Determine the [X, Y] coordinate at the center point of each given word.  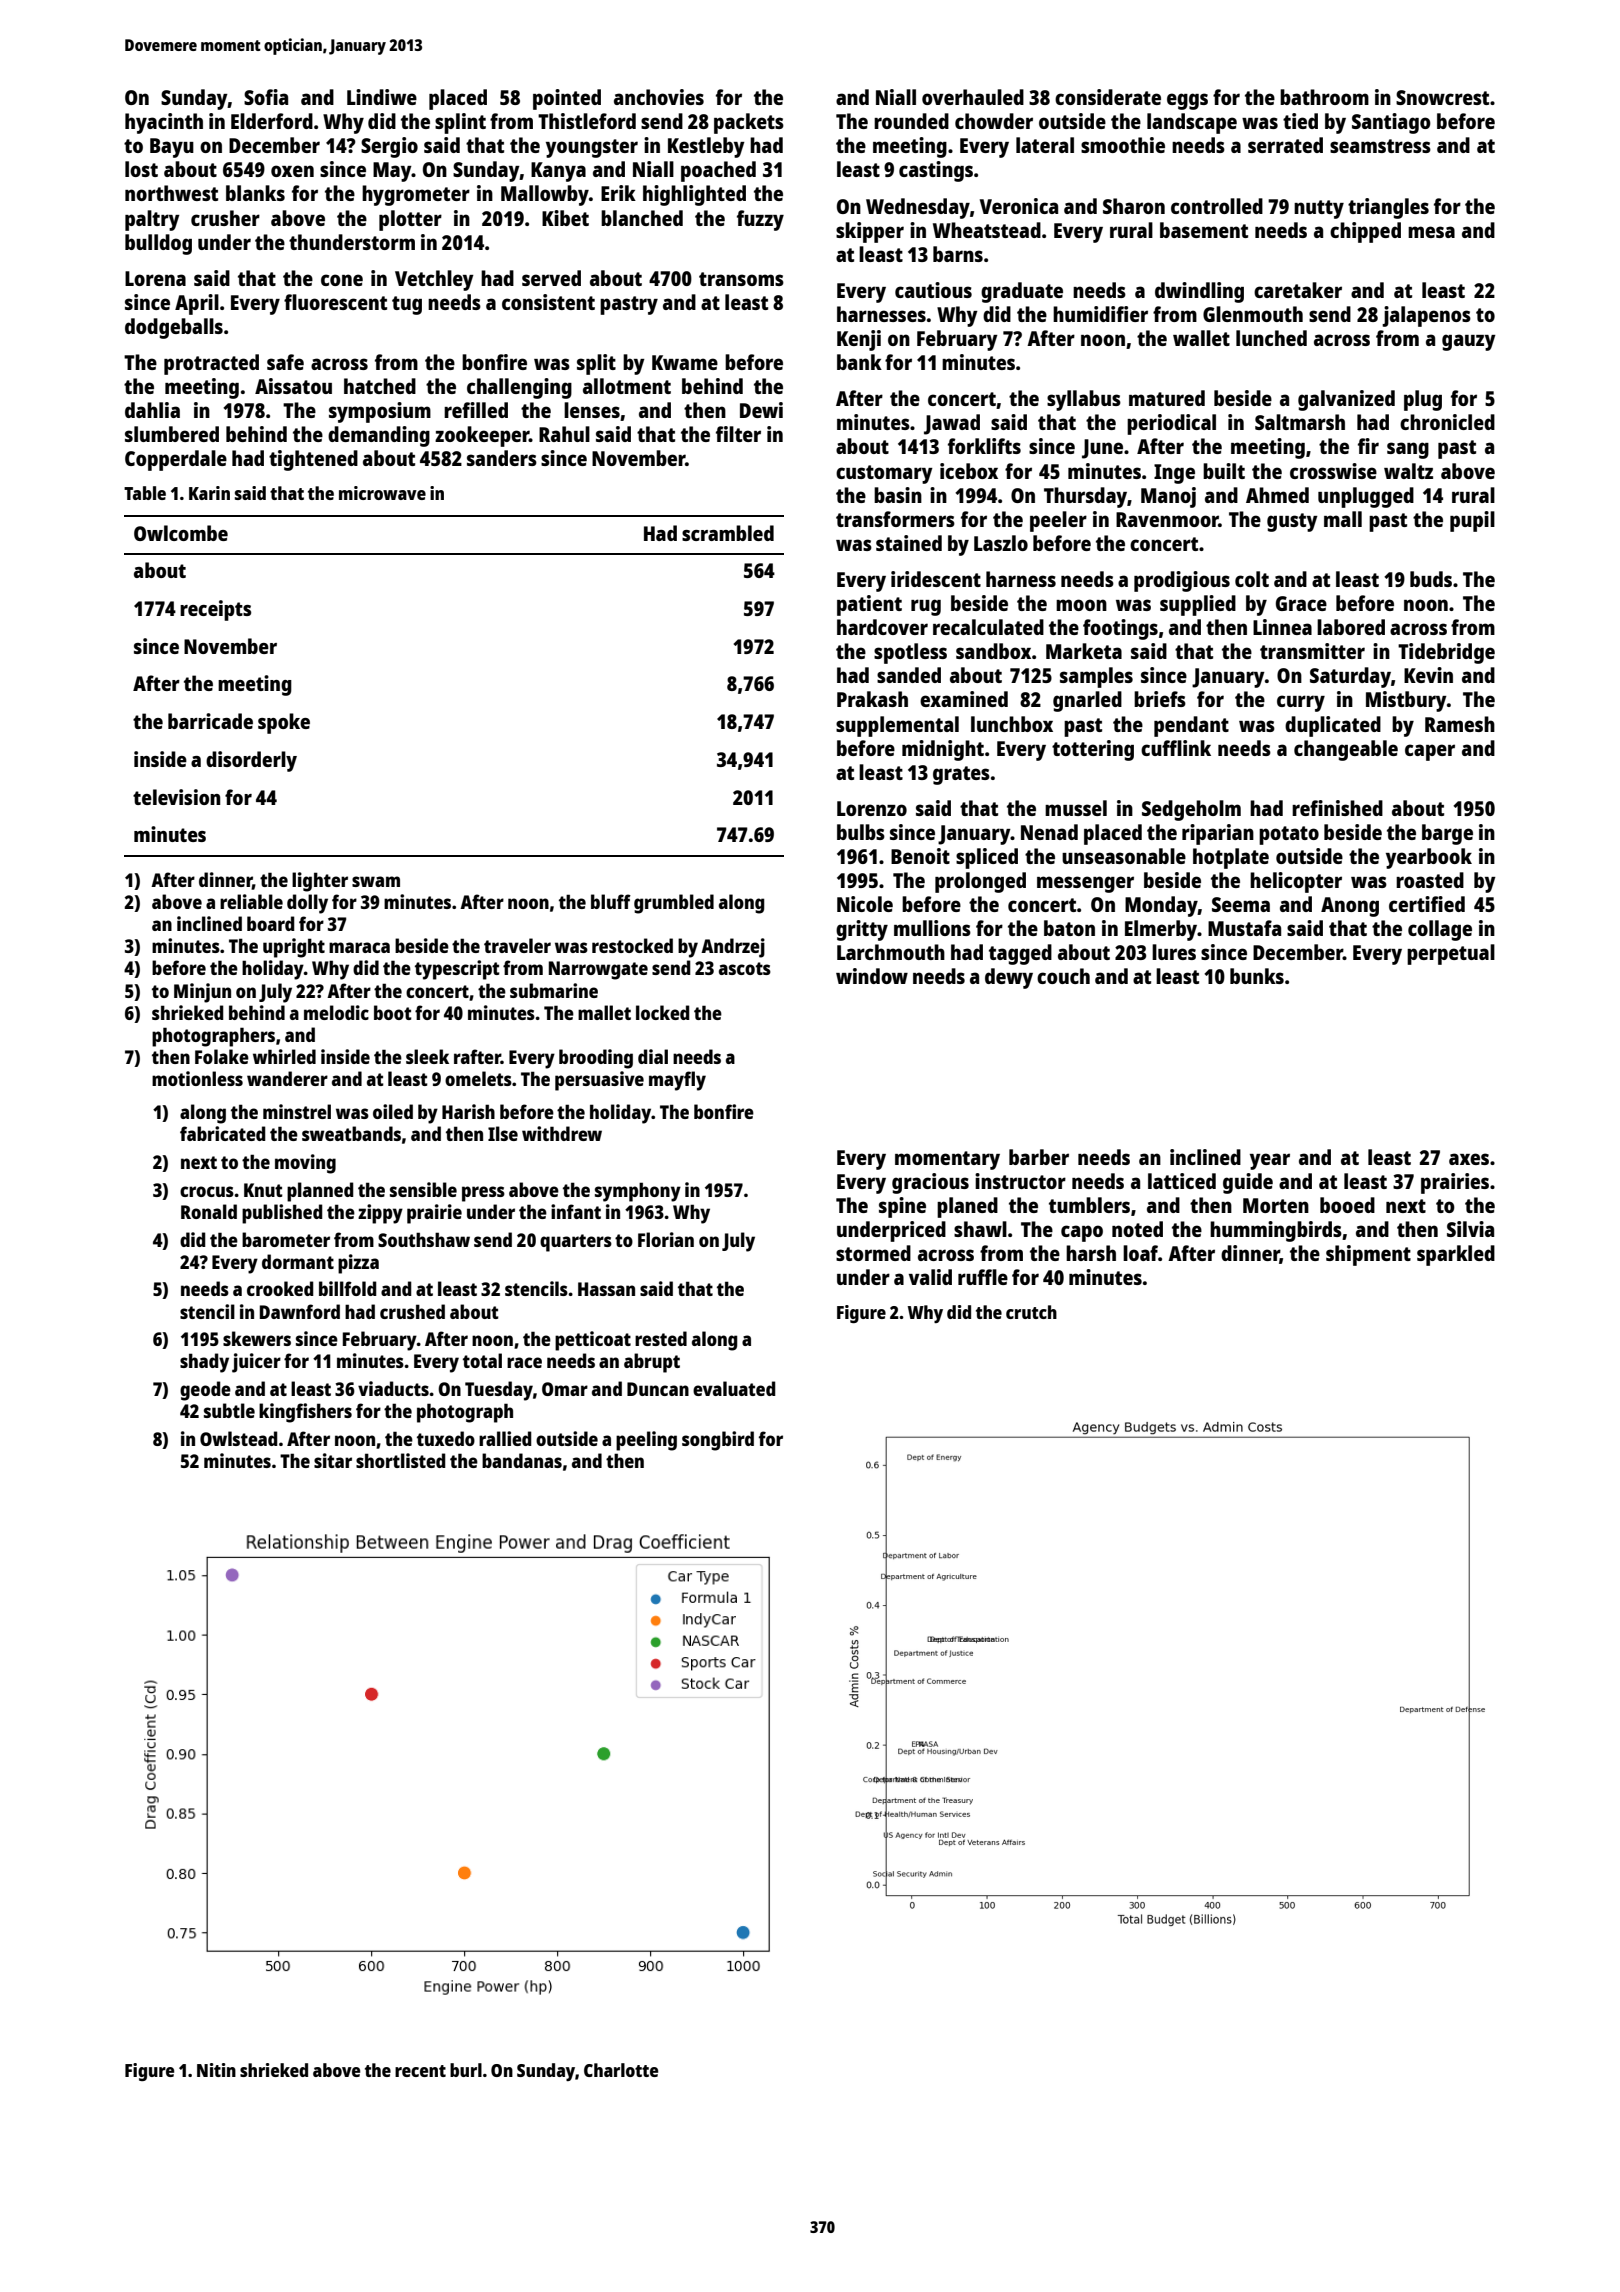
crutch [1031, 1312]
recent [420, 2071]
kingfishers [305, 1413]
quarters [576, 1243]
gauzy [1469, 342]
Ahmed [1277, 495]
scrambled [728, 533]
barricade [210, 721]
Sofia [266, 97]
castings [936, 171]
